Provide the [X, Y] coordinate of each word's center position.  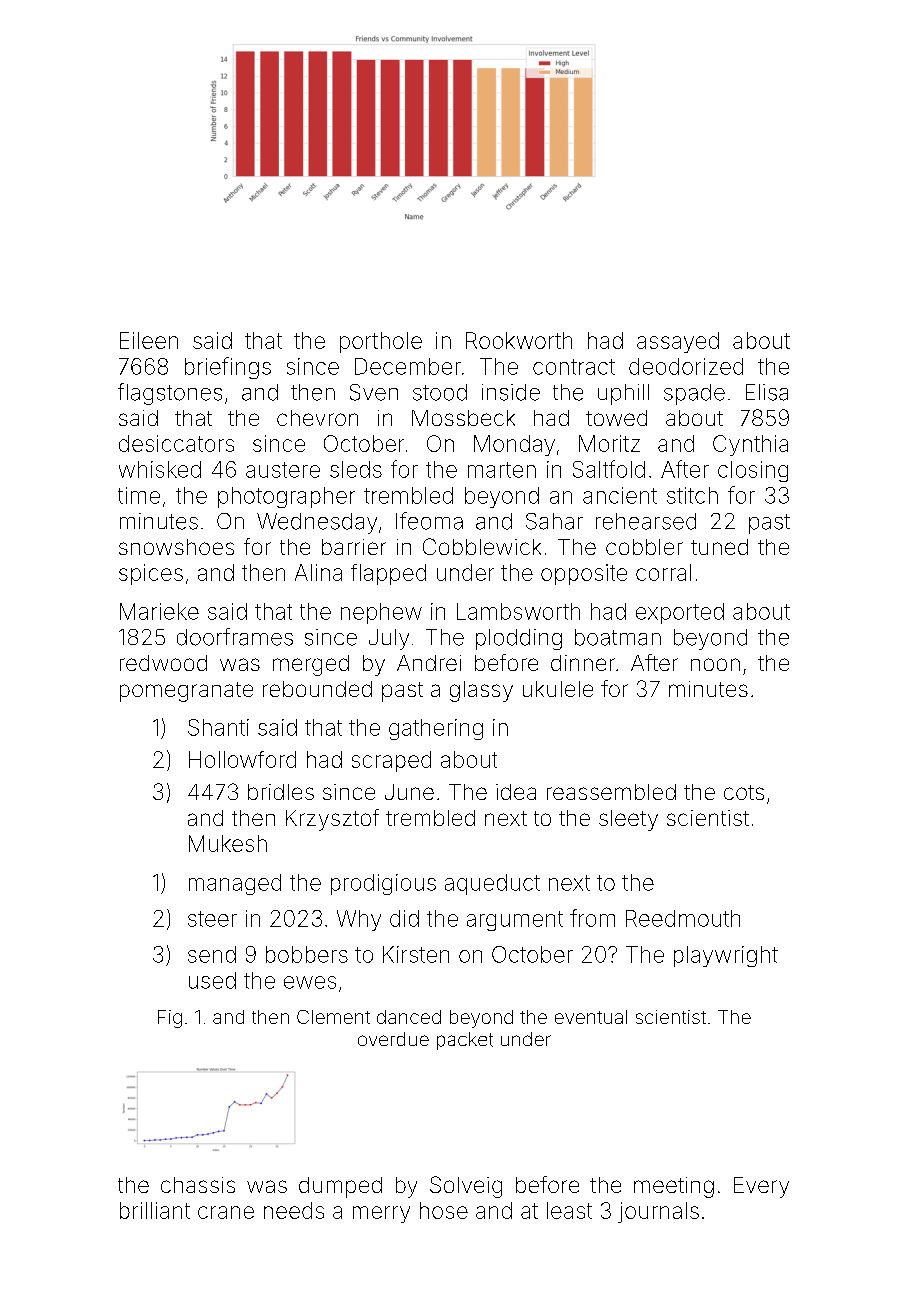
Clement [333, 1017]
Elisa [767, 392]
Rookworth [519, 340]
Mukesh [228, 843]
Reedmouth [683, 918]
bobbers [307, 954]
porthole [381, 342]
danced [409, 1017]
